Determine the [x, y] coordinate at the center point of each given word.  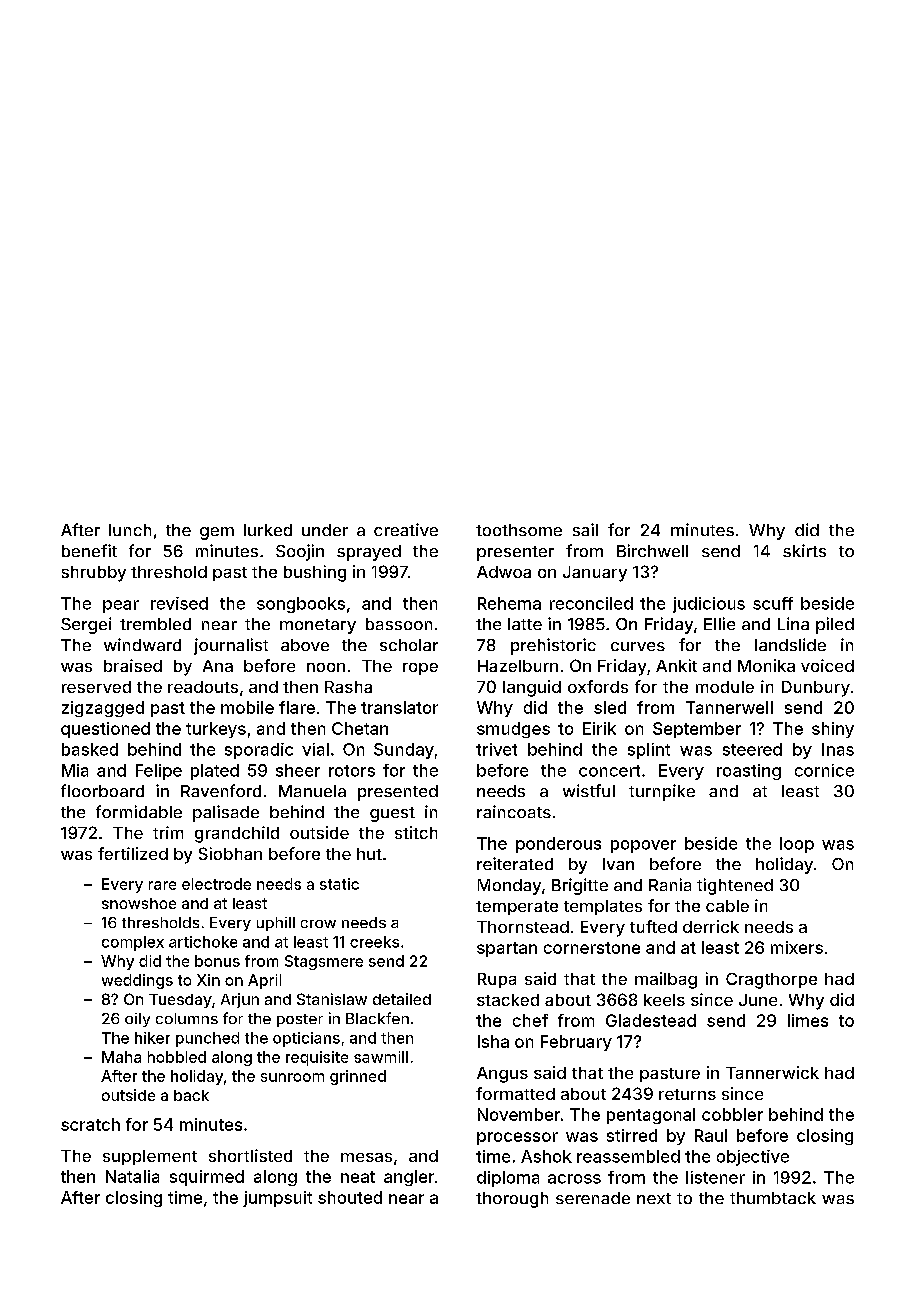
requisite [317, 1058]
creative [406, 529]
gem [217, 533]
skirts [804, 550]
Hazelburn [518, 666]
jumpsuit [277, 1199]
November [519, 1114]
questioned [105, 730]
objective [753, 1158]
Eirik [599, 728]
